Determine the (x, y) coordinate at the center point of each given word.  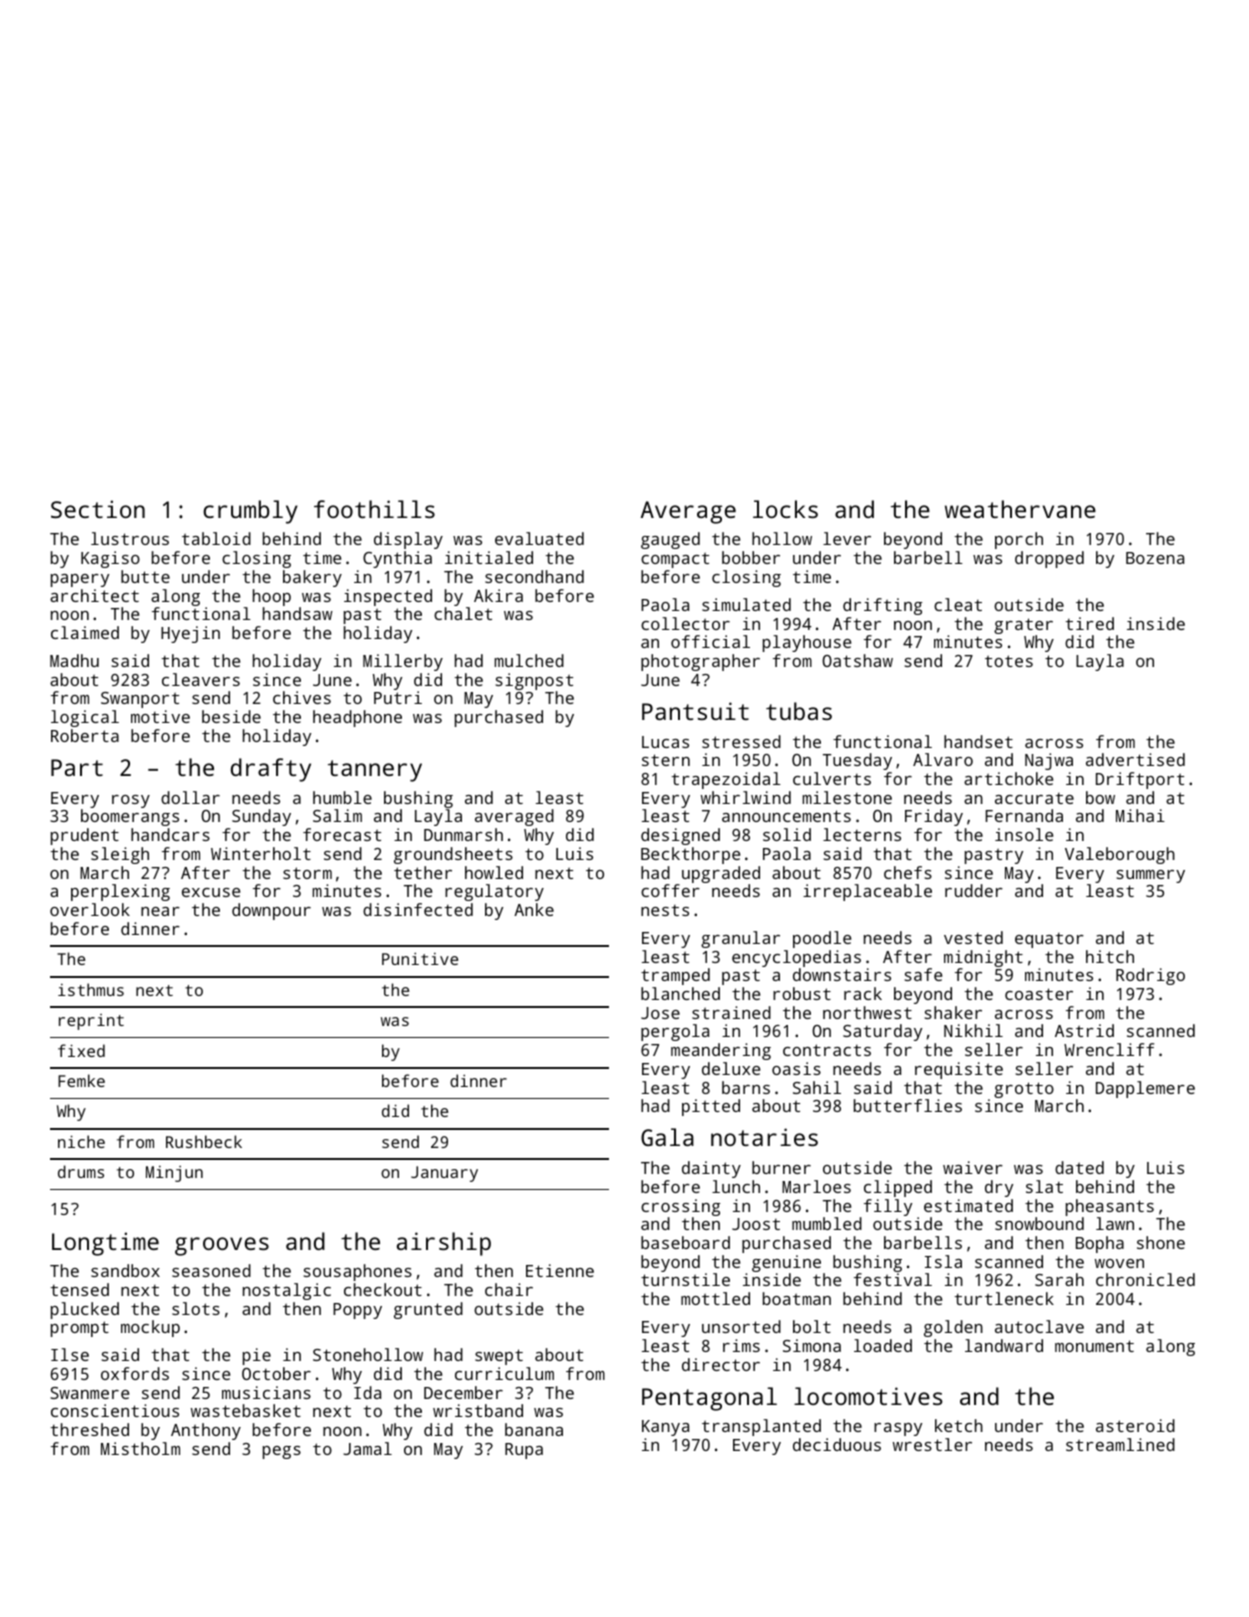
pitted (711, 1107)
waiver (973, 1167)
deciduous (837, 1444)
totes (1009, 661)
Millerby (403, 662)
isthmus (91, 989)
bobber (751, 557)
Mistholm (140, 1448)
